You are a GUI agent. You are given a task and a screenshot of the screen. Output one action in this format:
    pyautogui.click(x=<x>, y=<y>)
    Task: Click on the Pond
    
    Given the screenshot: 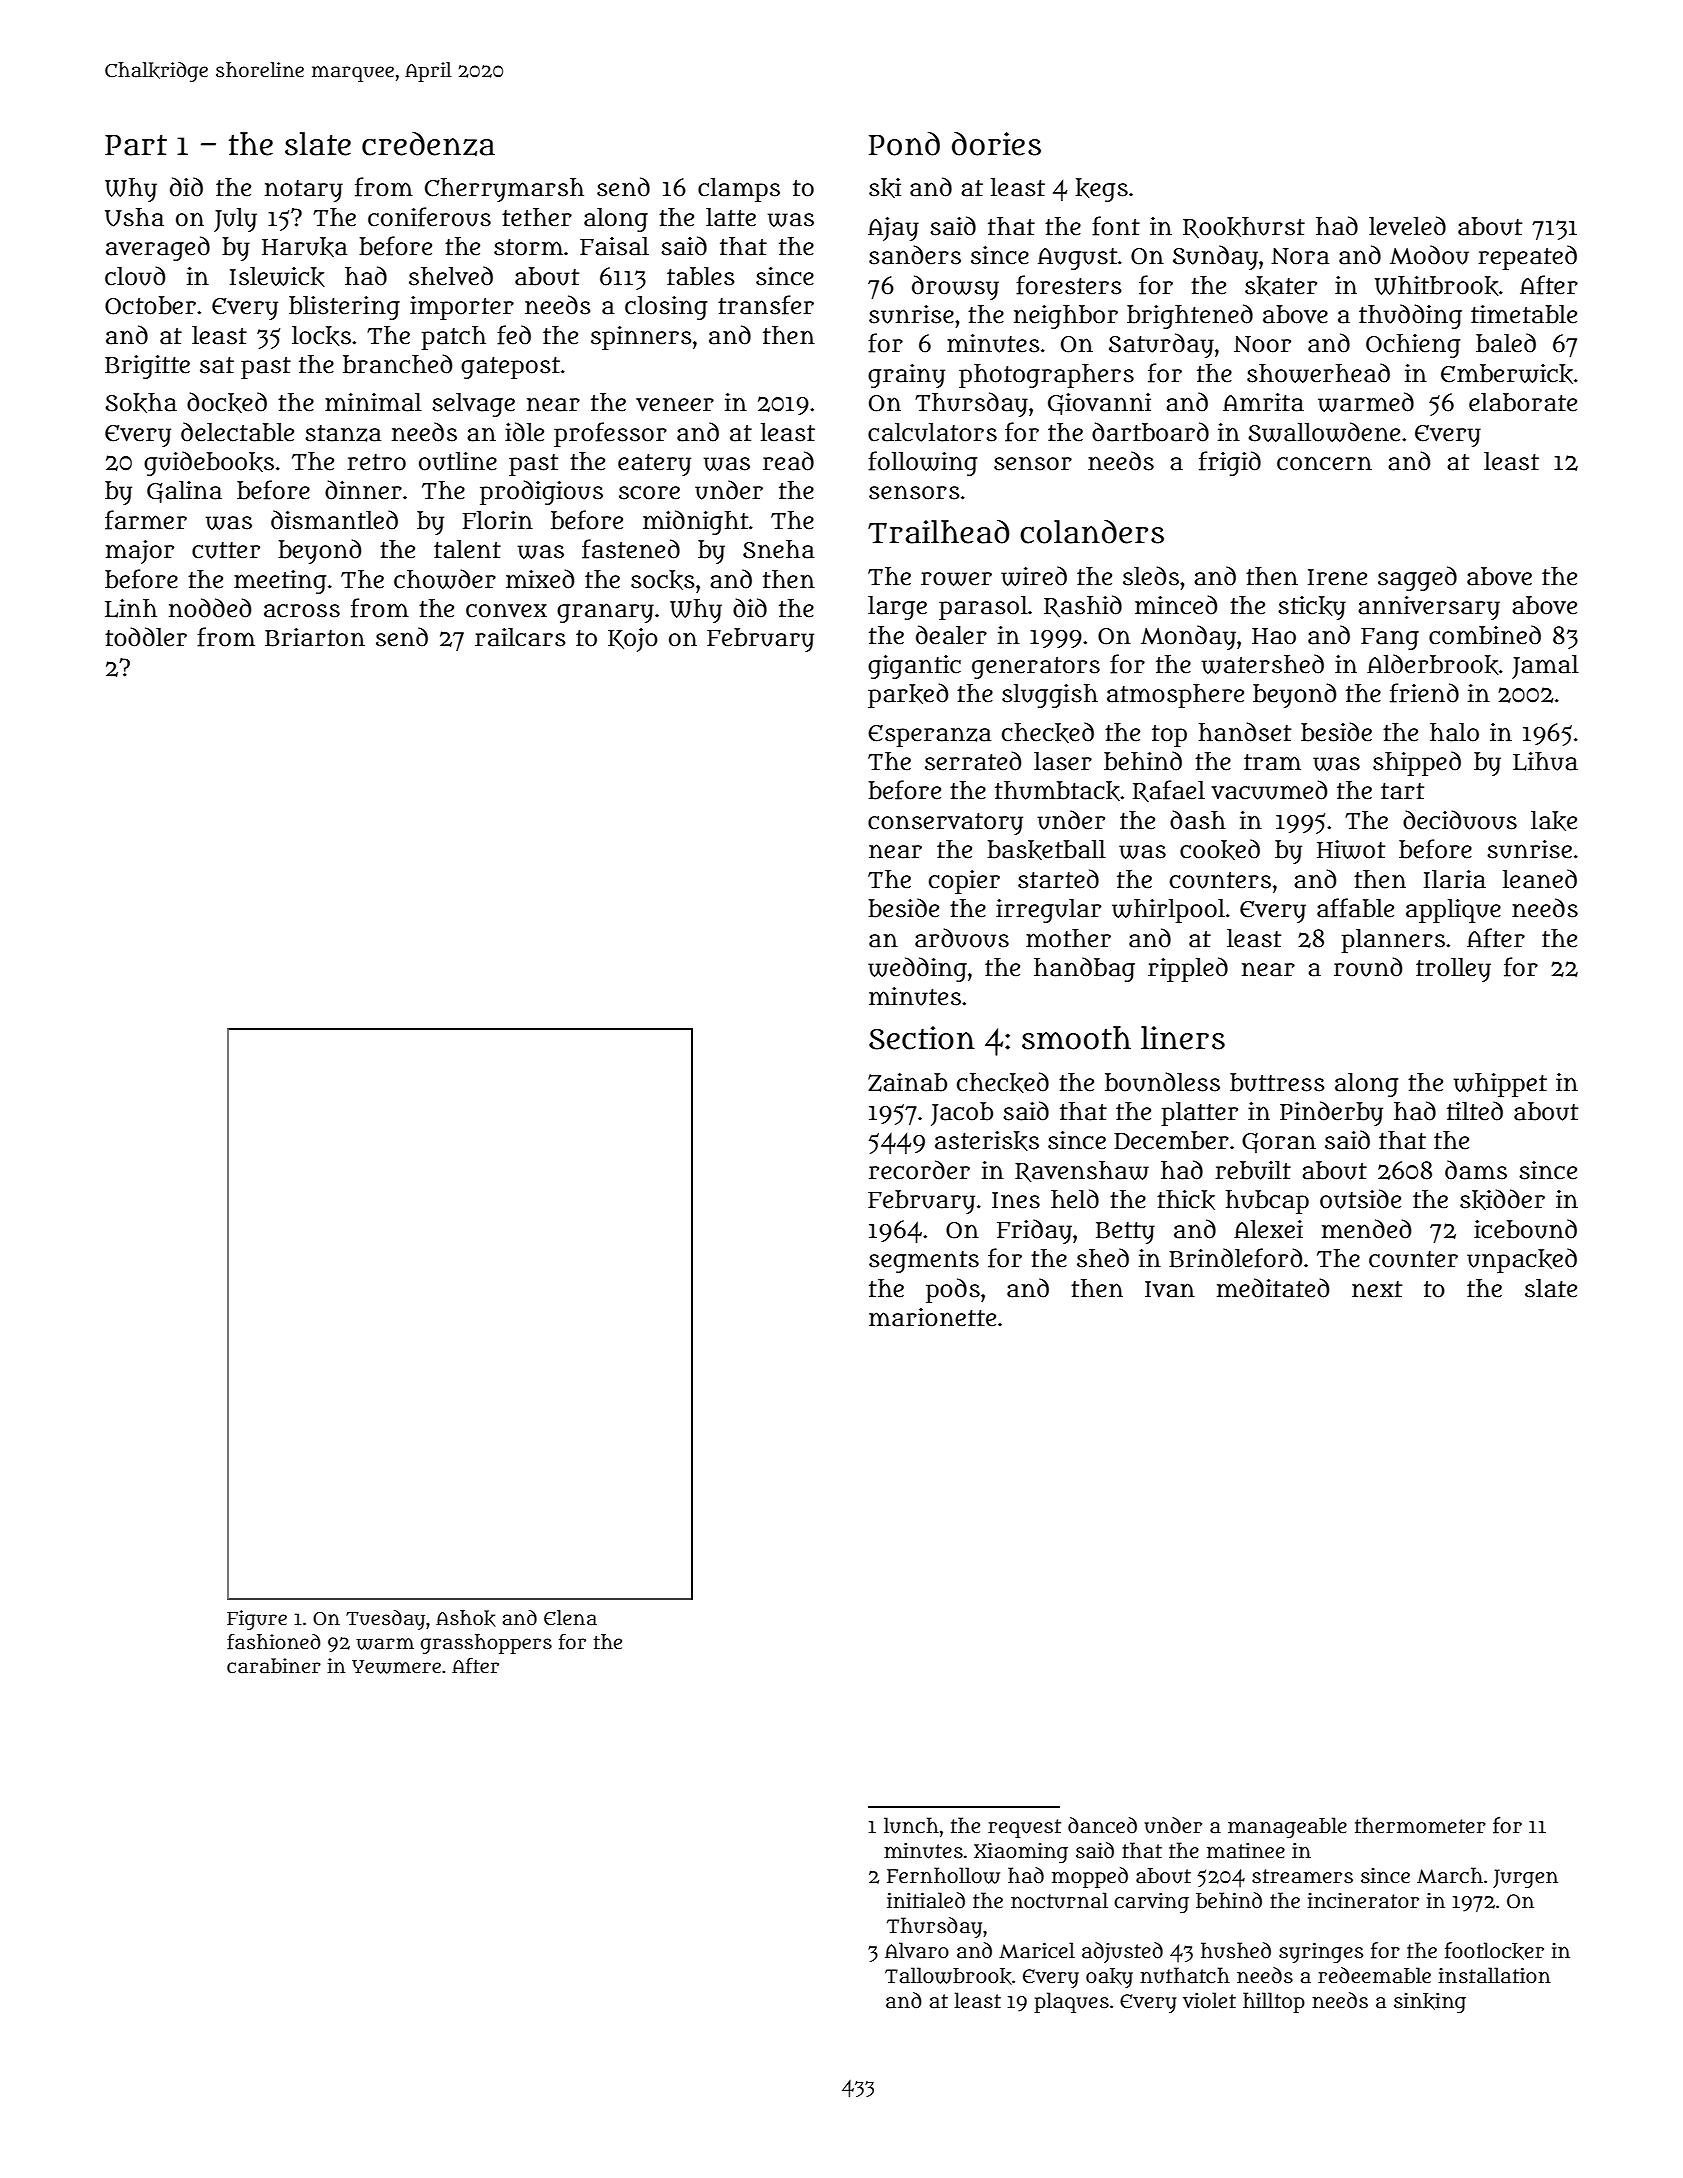 What is the action you would take?
    pyautogui.click(x=904, y=144)
